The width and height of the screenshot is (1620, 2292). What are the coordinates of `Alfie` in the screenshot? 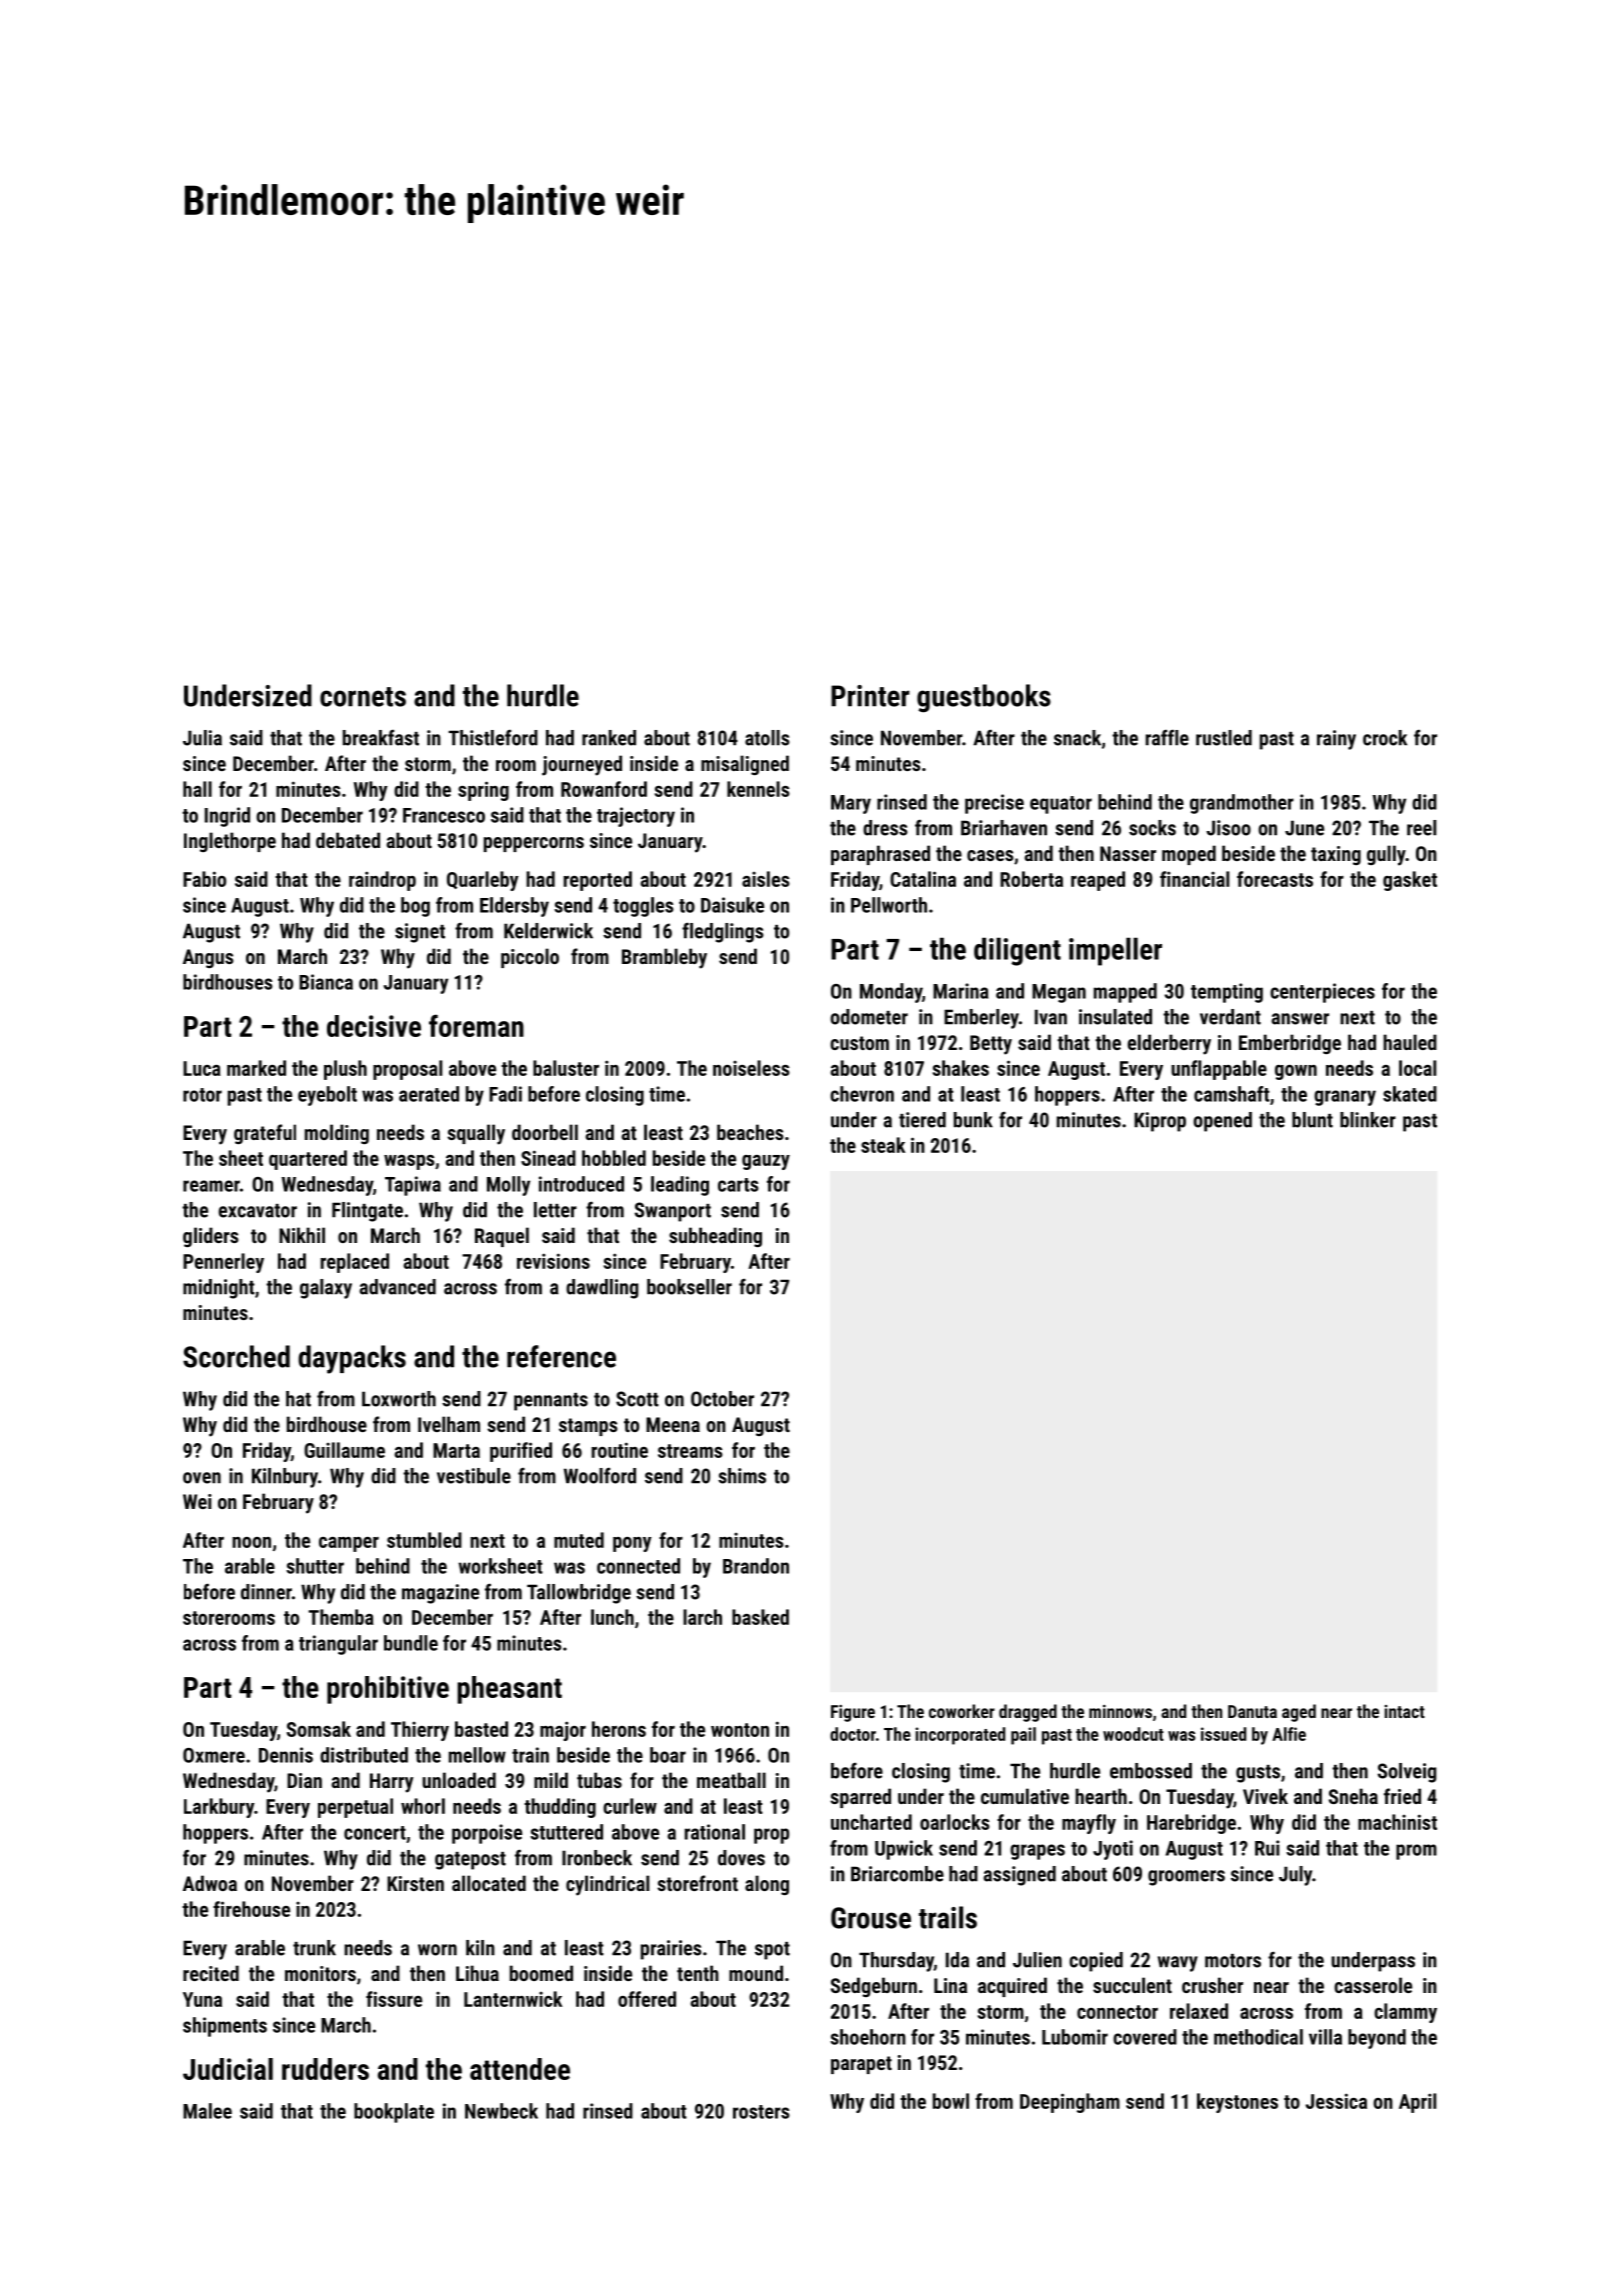 It's located at (1289, 1734).
